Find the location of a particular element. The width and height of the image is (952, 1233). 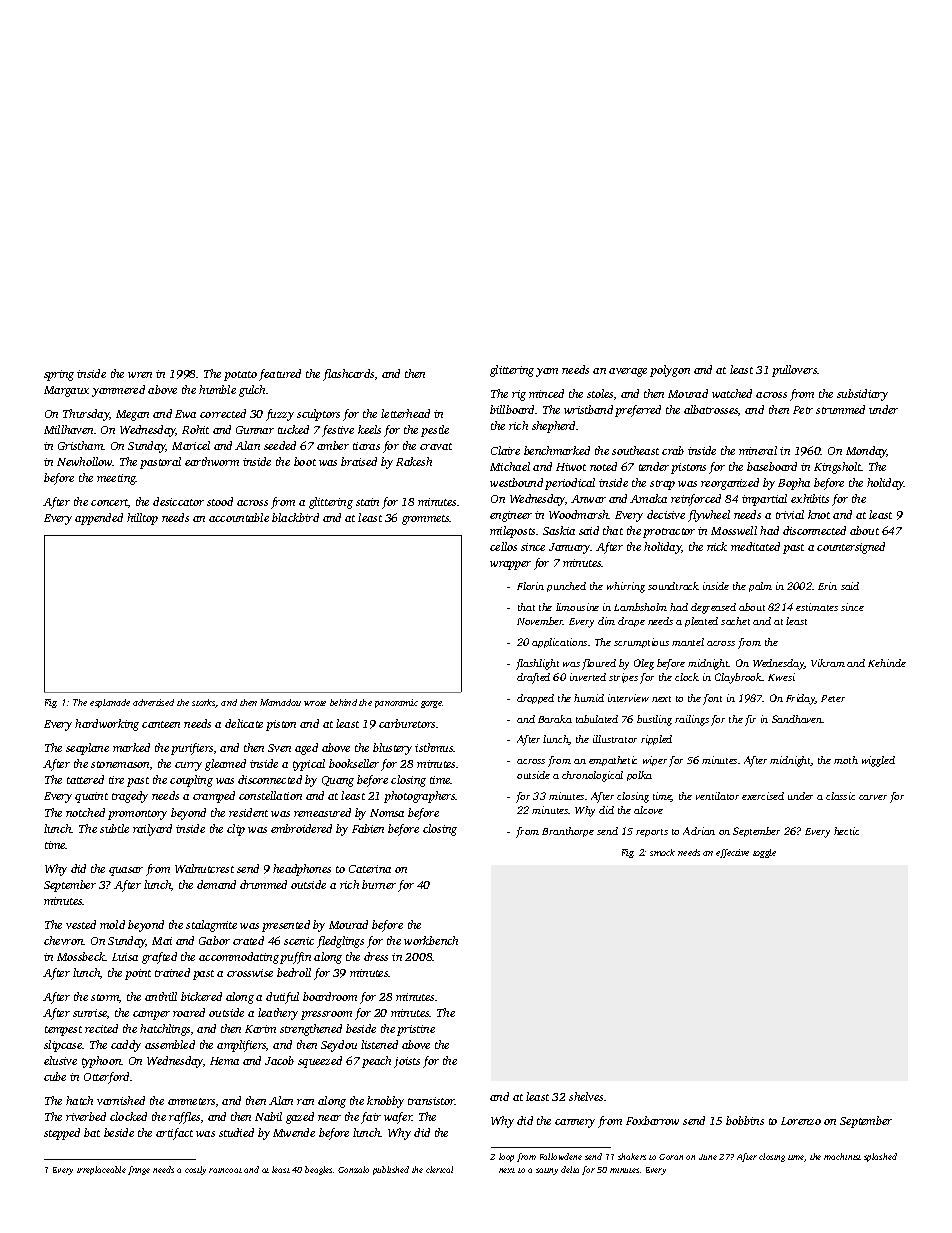

carver is located at coordinates (873, 797).
